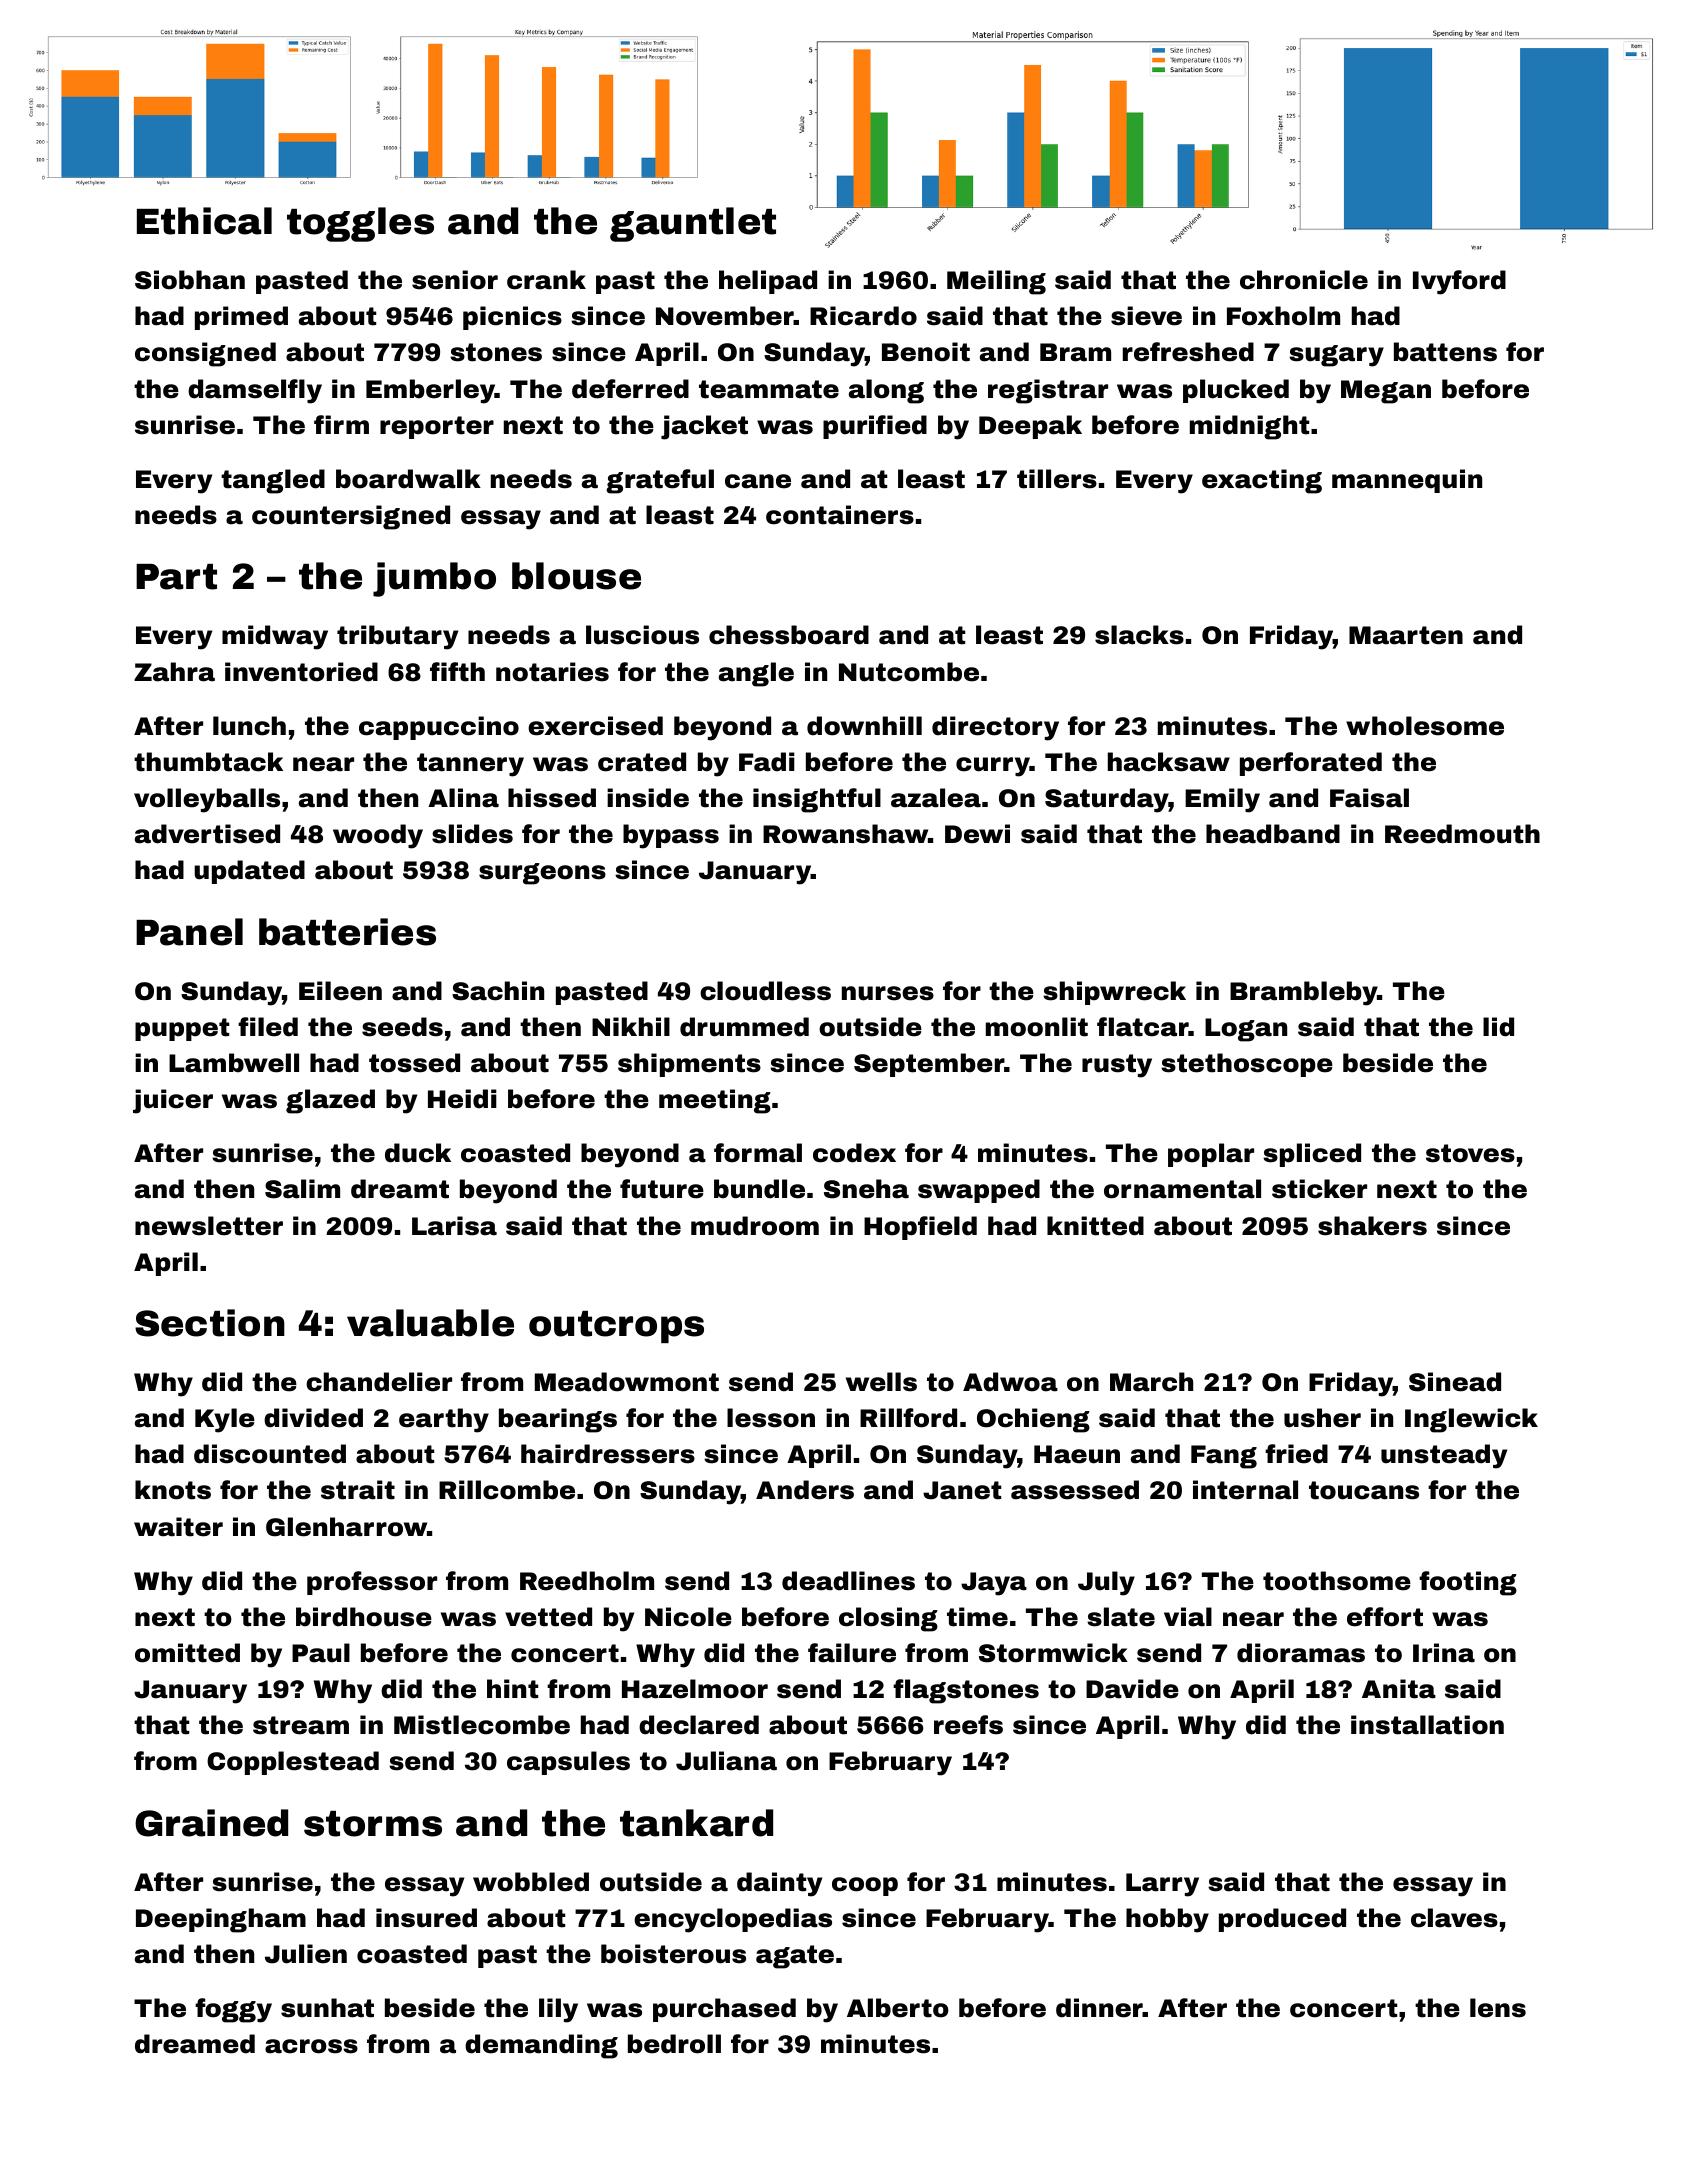 The width and height of the screenshot is (1683, 2178). I want to click on plucked, so click(1236, 391).
